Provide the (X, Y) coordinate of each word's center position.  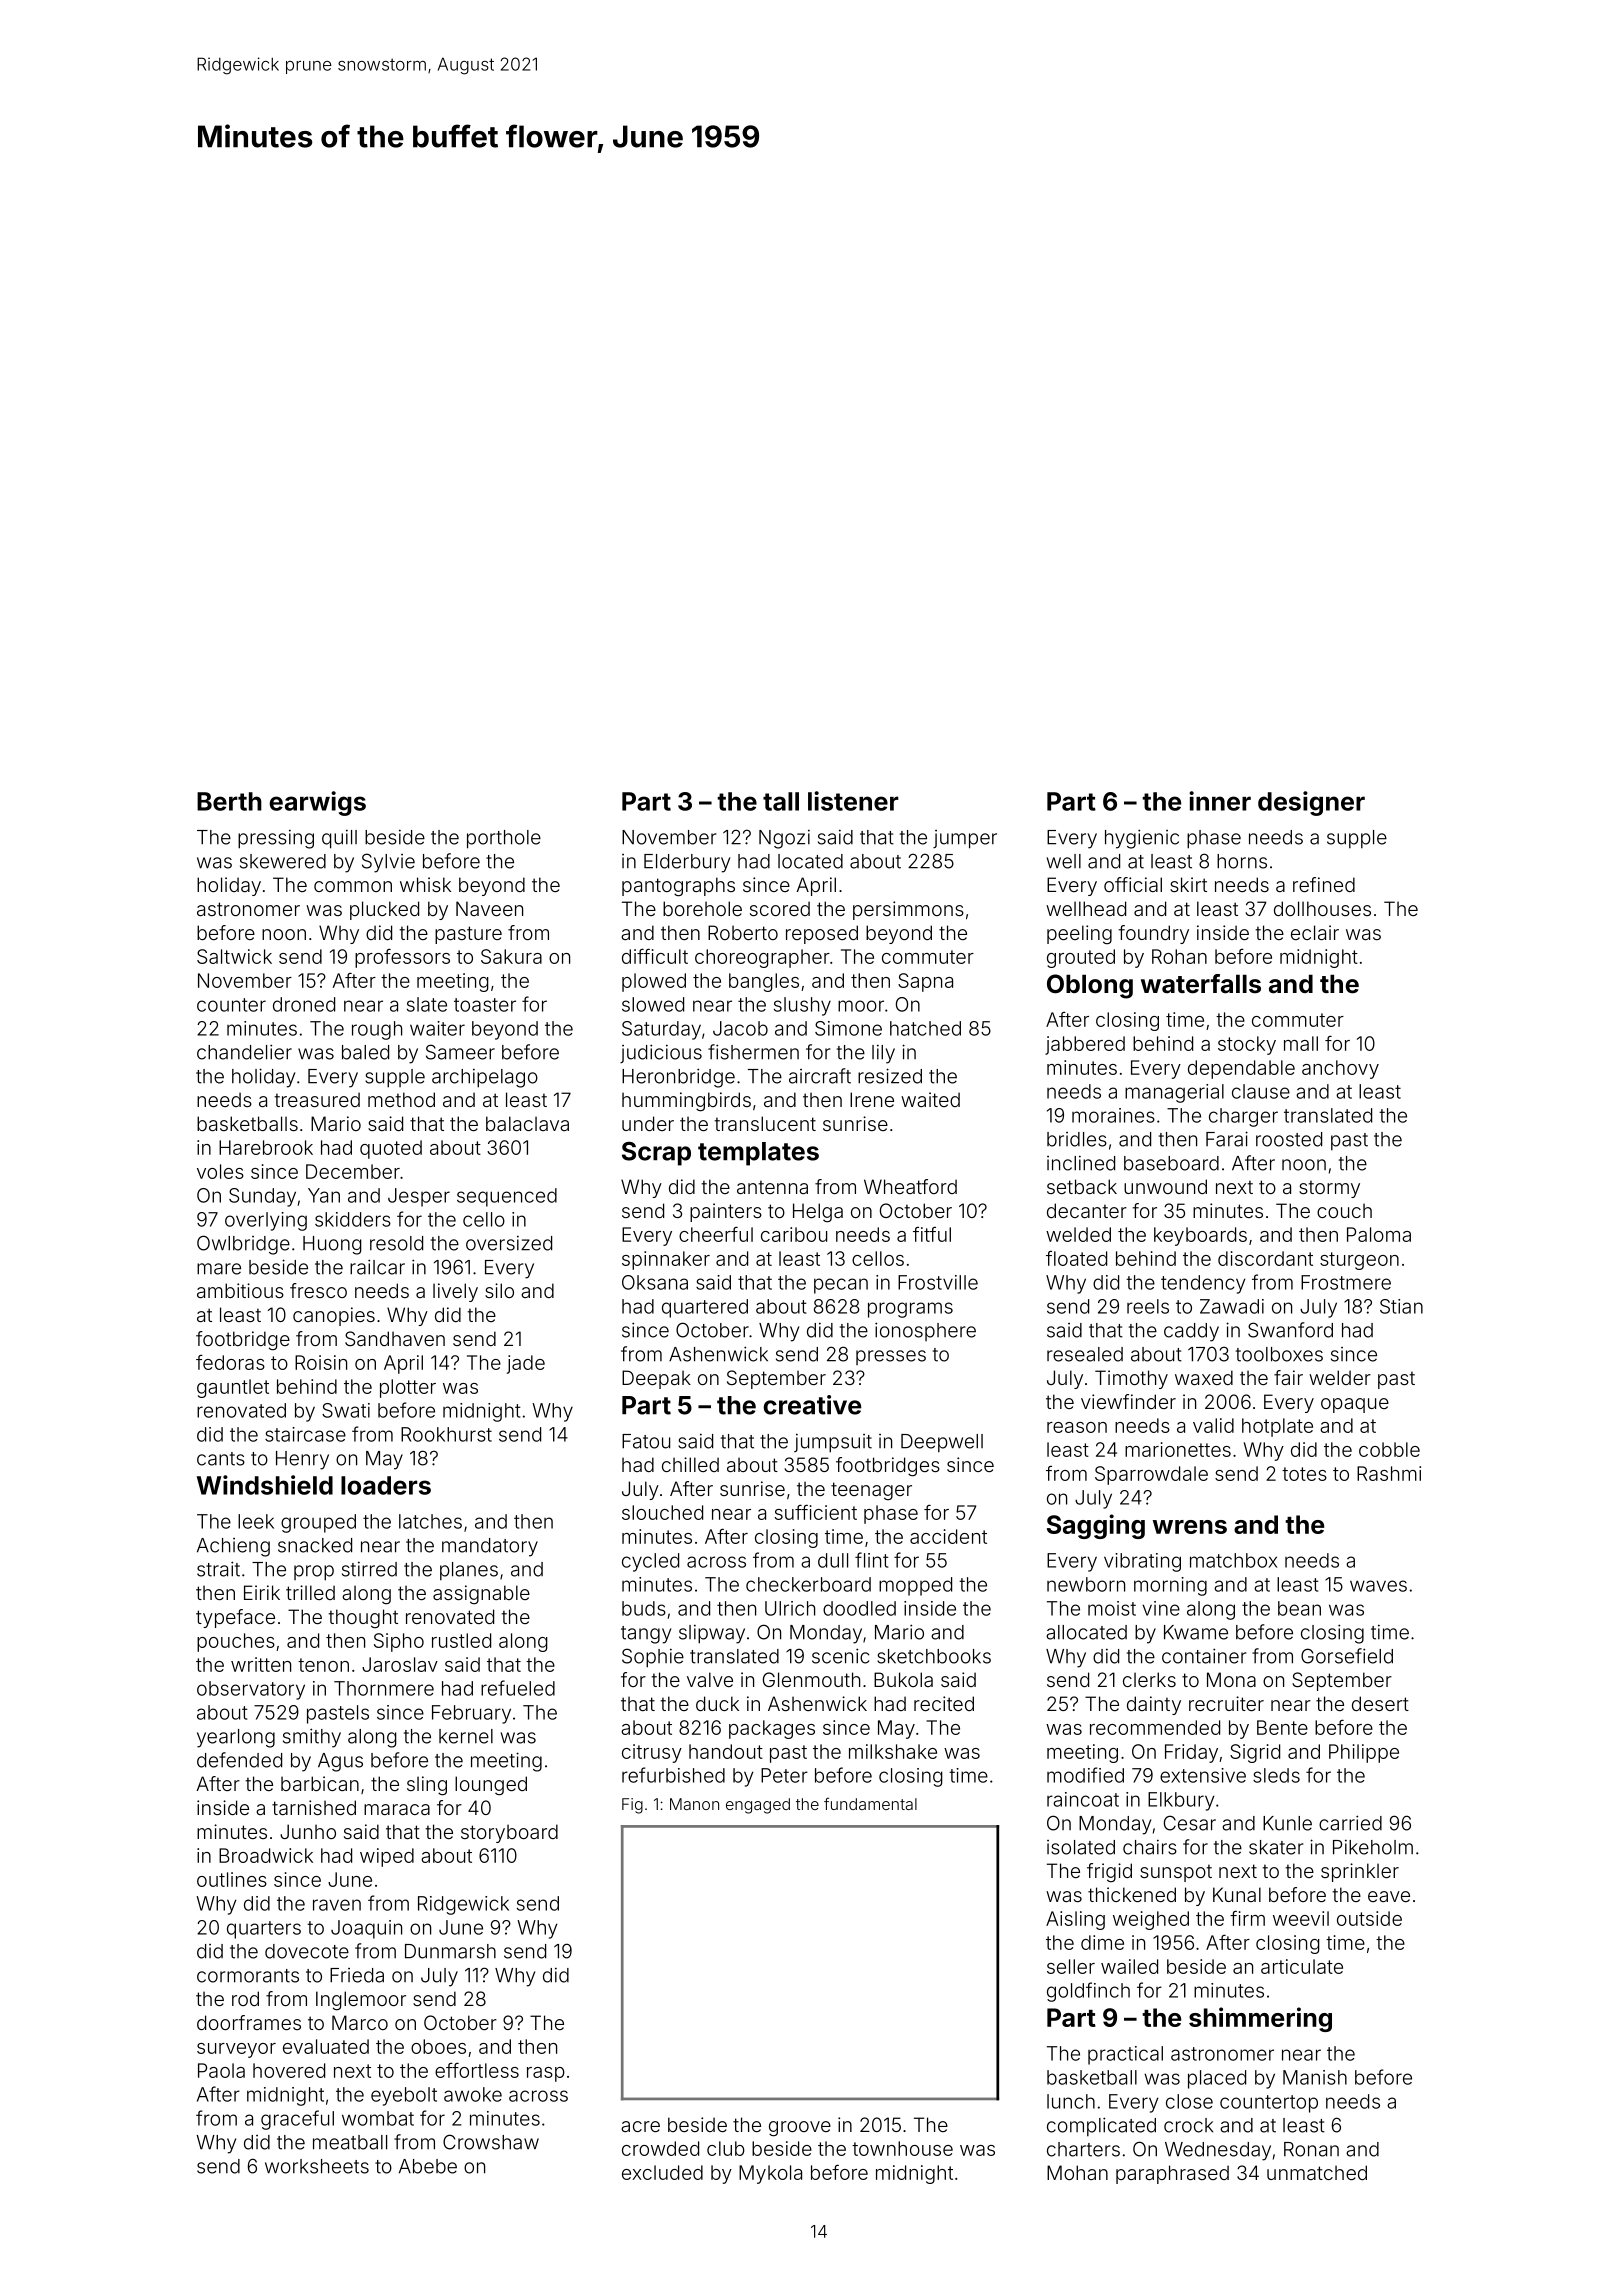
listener (853, 801)
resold (396, 1243)
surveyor (236, 2050)
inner (1220, 801)
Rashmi (1389, 1473)
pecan (841, 1286)
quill (339, 839)
